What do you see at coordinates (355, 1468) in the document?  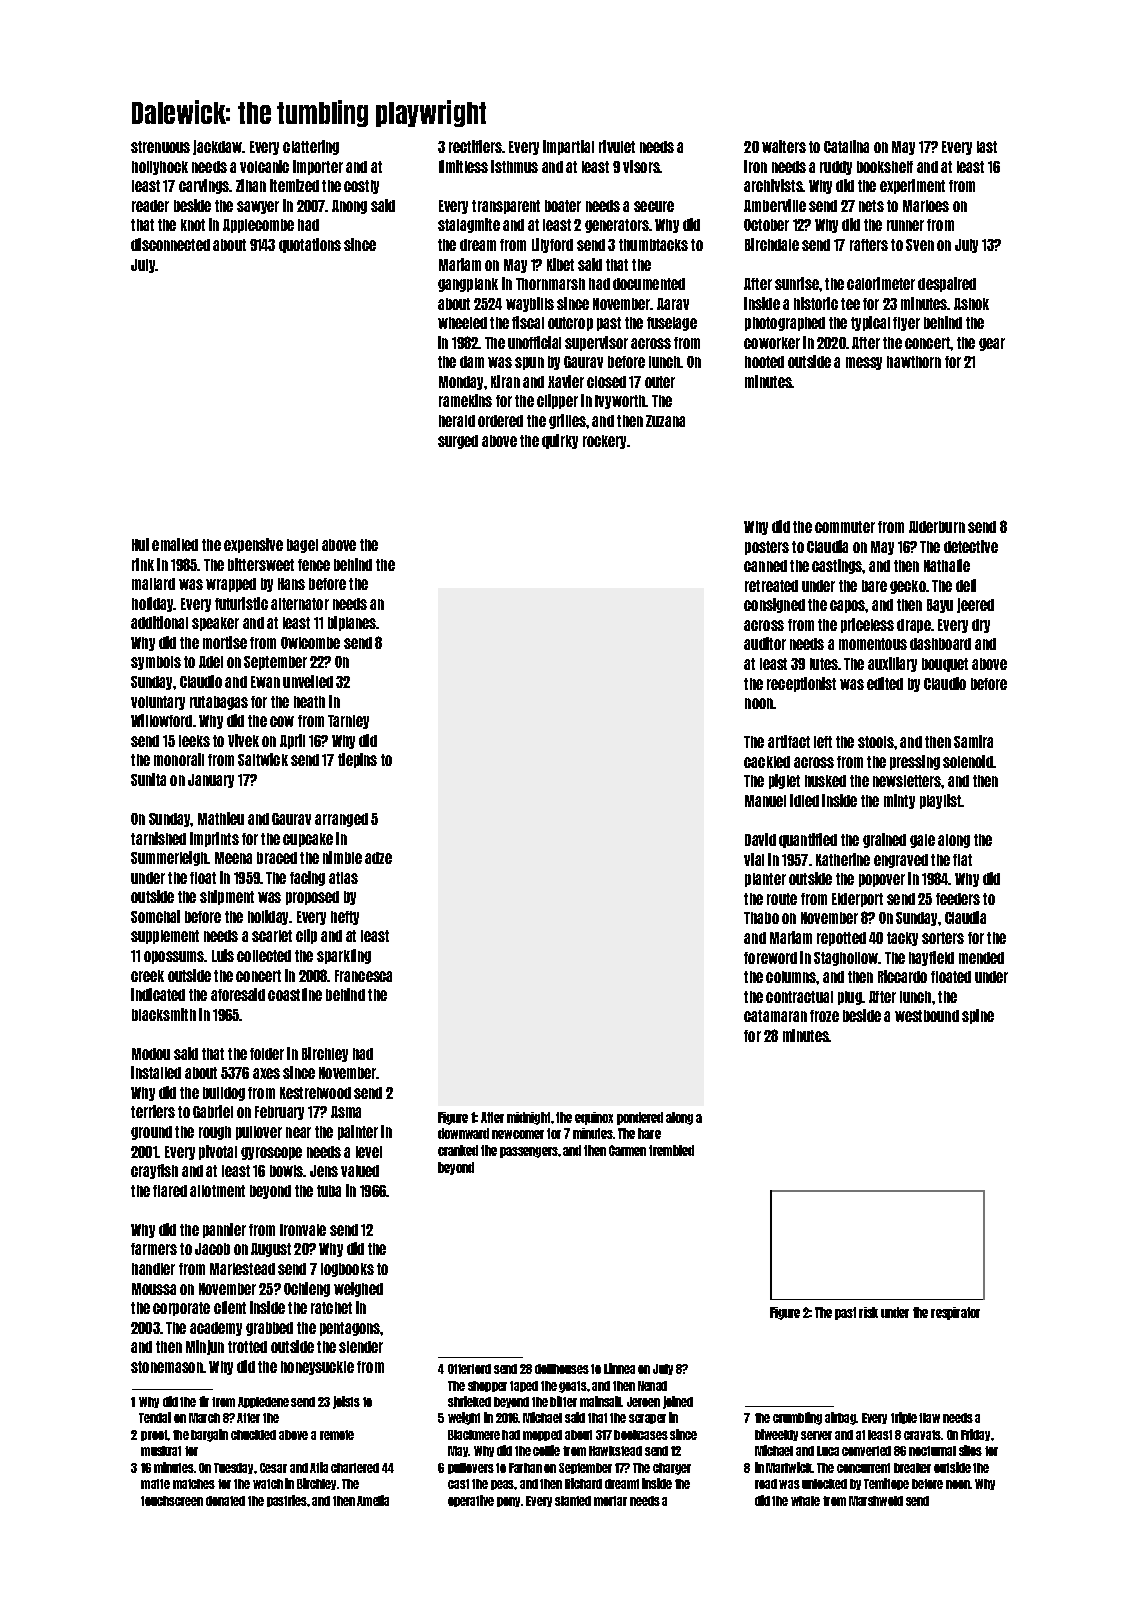 I see `chartered` at bounding box center [355, 1468].
